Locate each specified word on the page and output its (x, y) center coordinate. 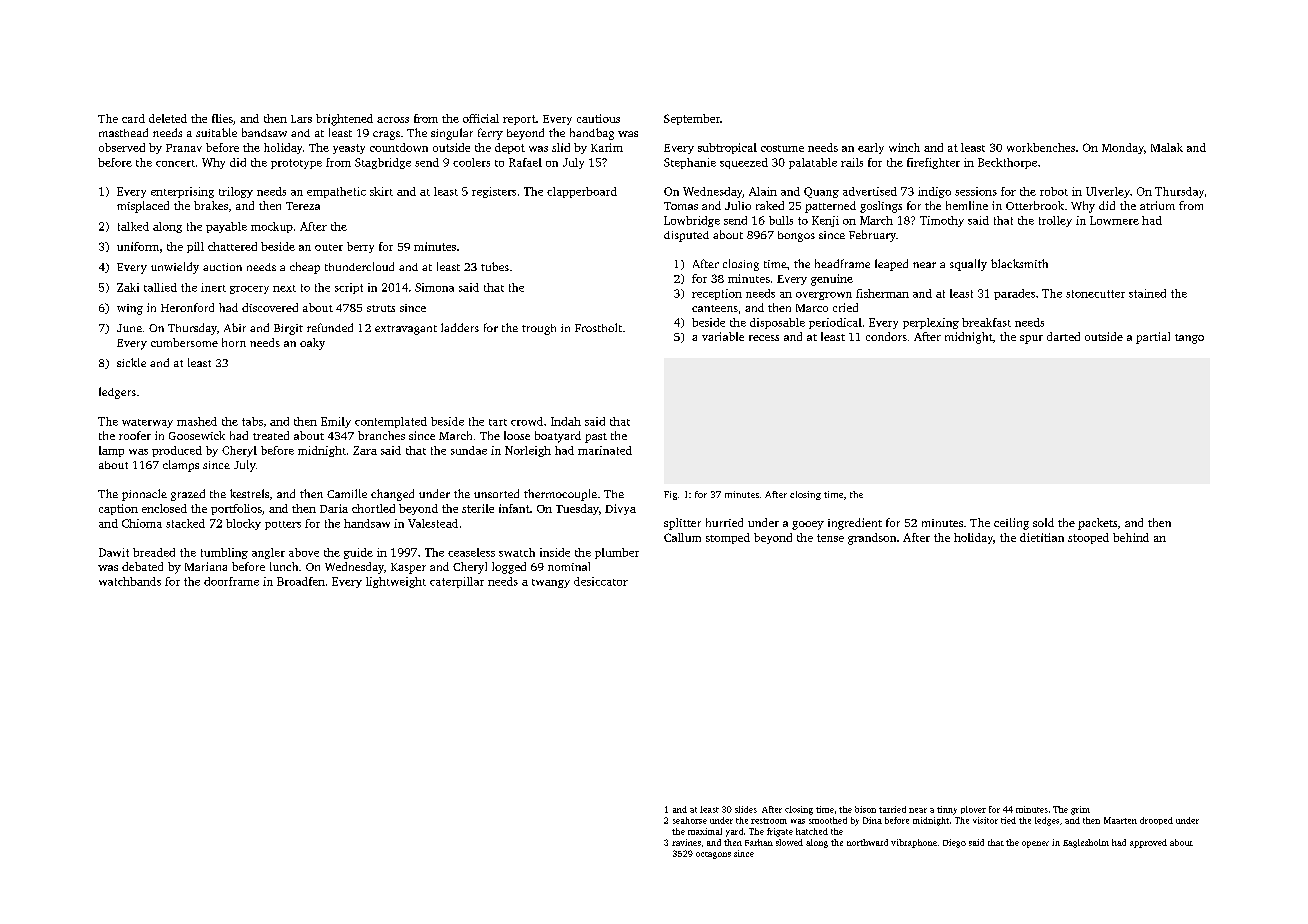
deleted (168, 118)
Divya (620, 509)
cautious (598, 118)
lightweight (396, 582)
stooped (1088, 538)
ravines (686, 842)
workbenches (1041, 147)
